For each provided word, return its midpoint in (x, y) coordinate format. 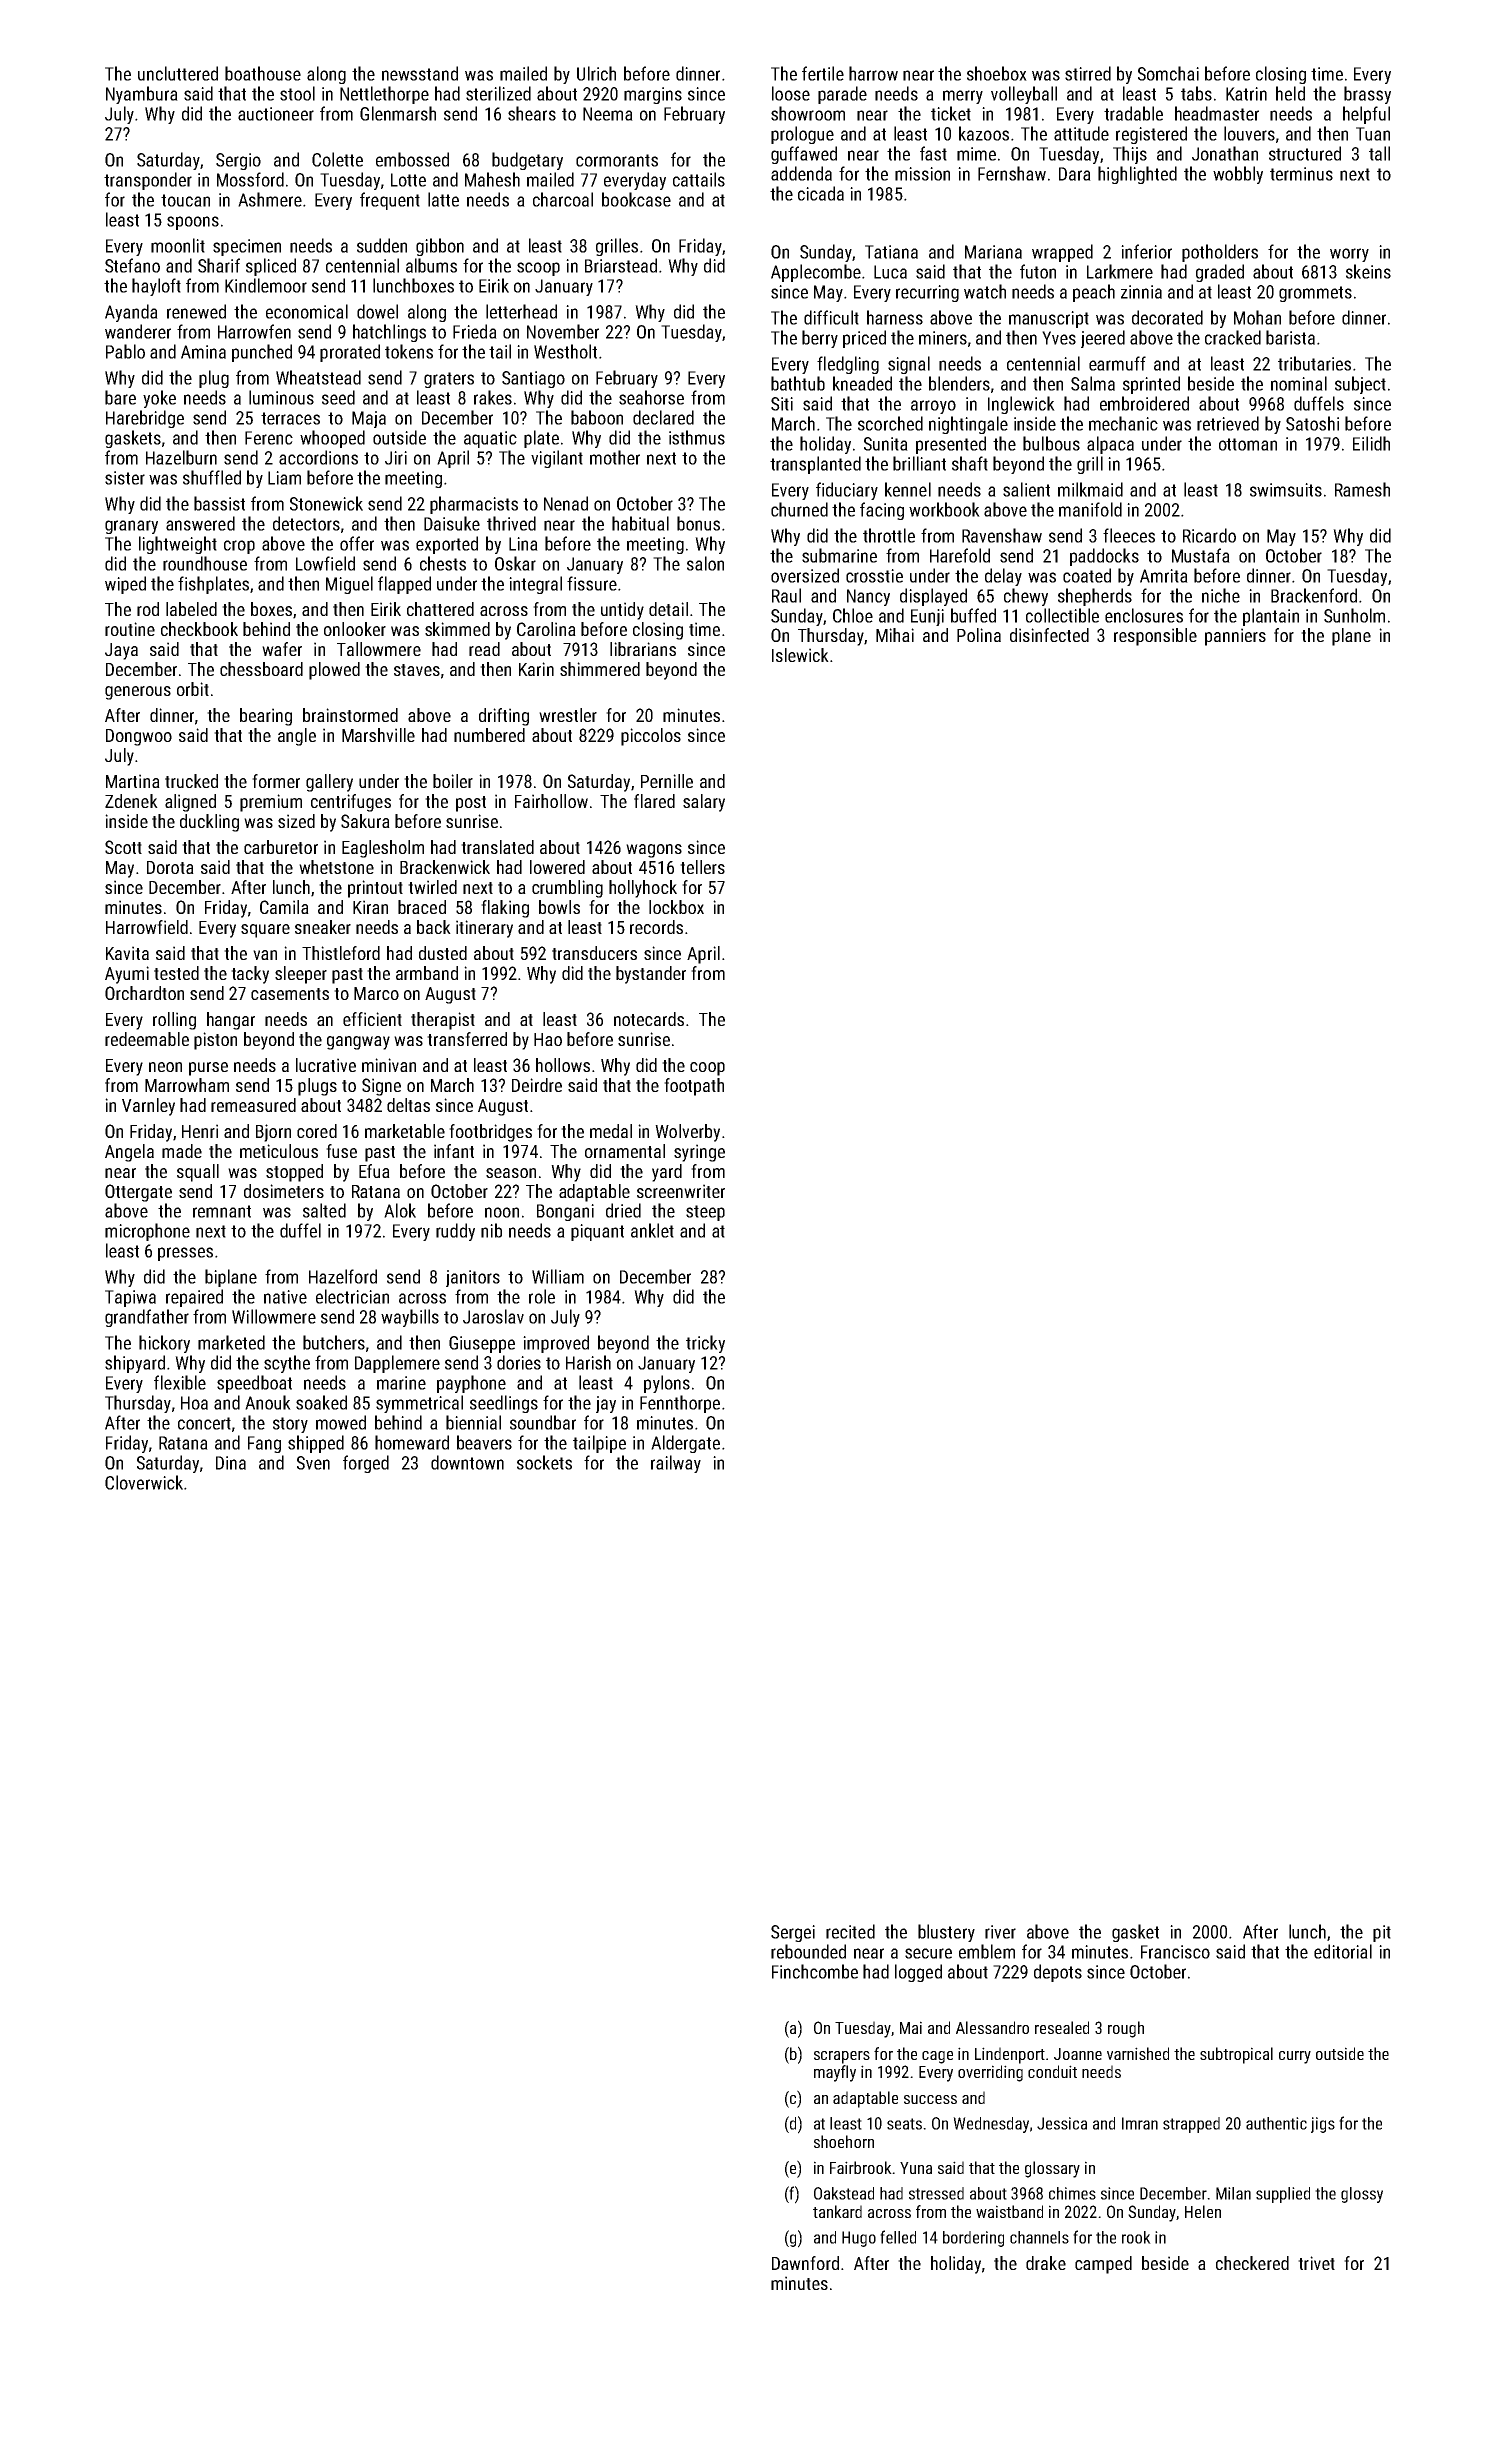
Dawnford (805, 2263)
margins (653, 95)
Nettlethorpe (384, 95)
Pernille (667, 781)
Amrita (1164, 576)
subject (1360, 385)
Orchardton (144, 993)
